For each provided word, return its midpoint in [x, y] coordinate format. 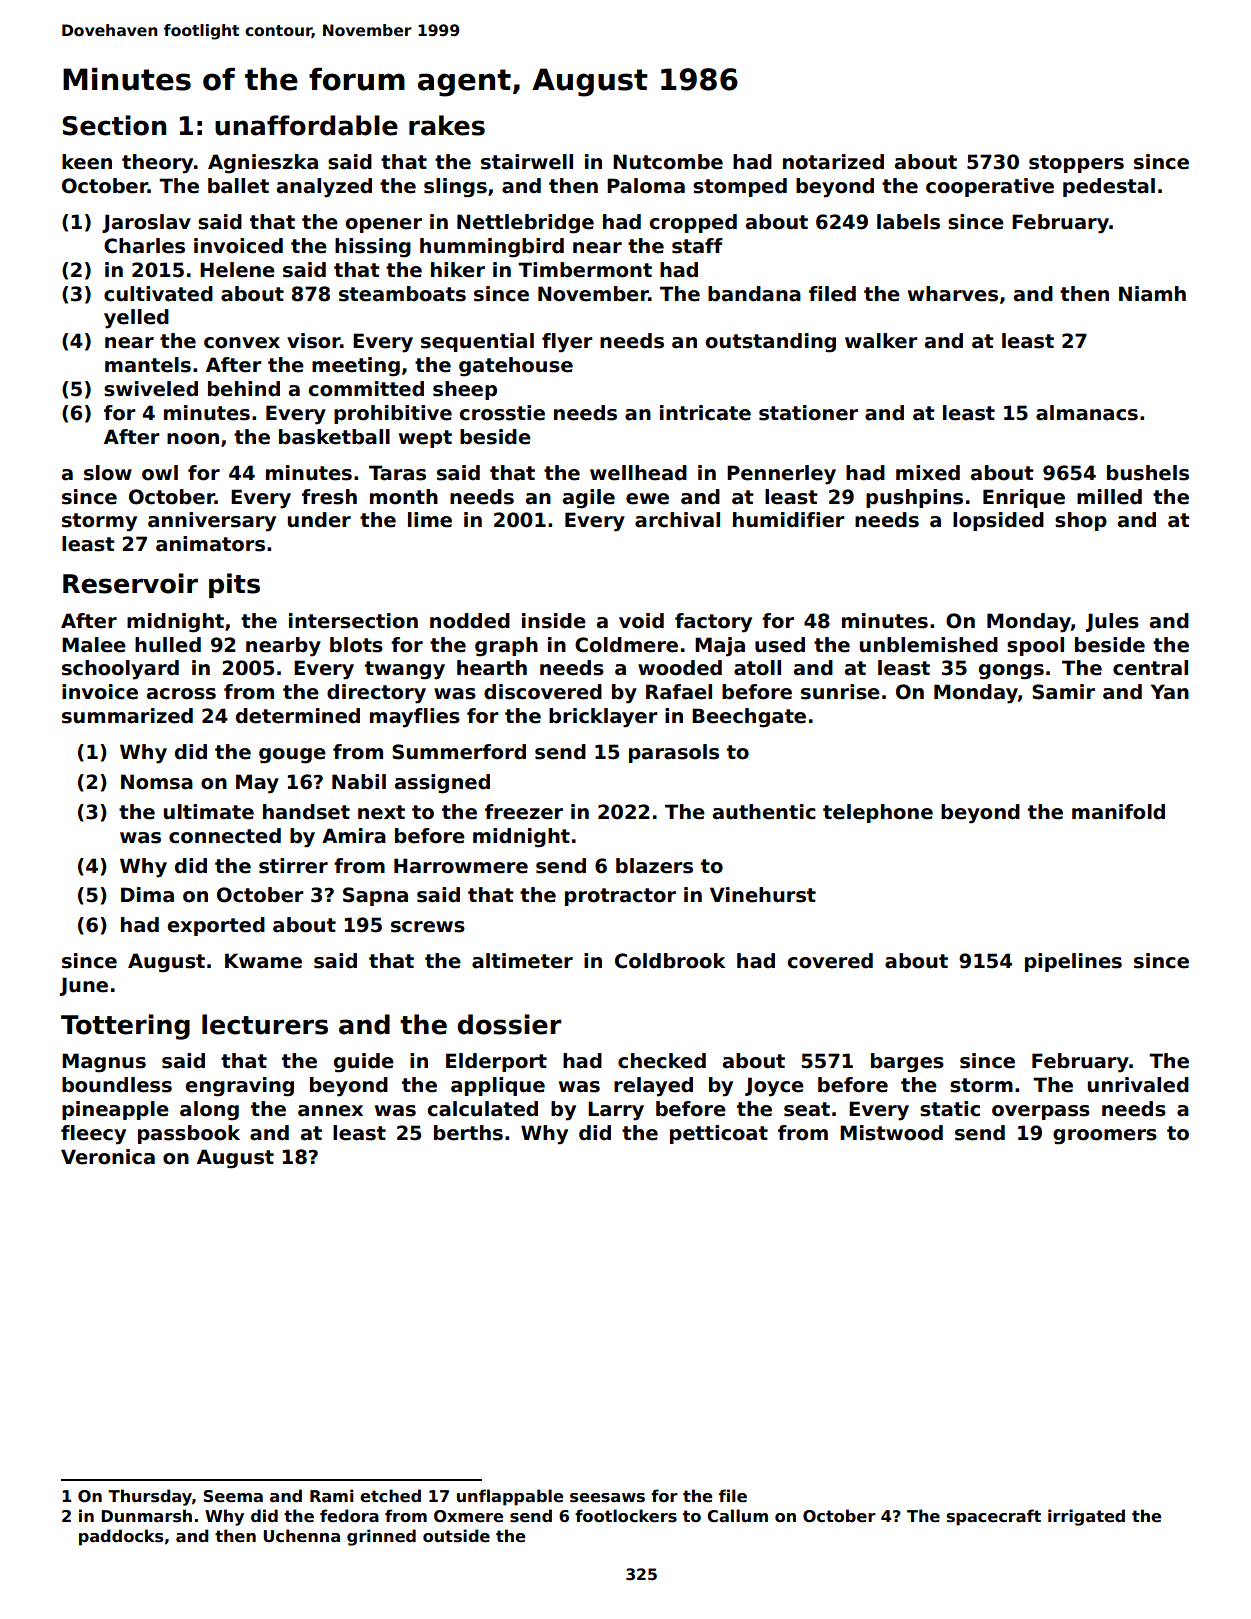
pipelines [1073, 962]
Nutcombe [668, 162]
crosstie [502, 413]
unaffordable [306, 125]
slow [108, 473]
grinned [381, 1537]
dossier [509, 1024]
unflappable [510, 1497]
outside [456, 1536]
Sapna [375, 896]
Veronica [108, 1157]
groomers [1105, 1137]
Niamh [1152, 294]
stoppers [1076, 164]
